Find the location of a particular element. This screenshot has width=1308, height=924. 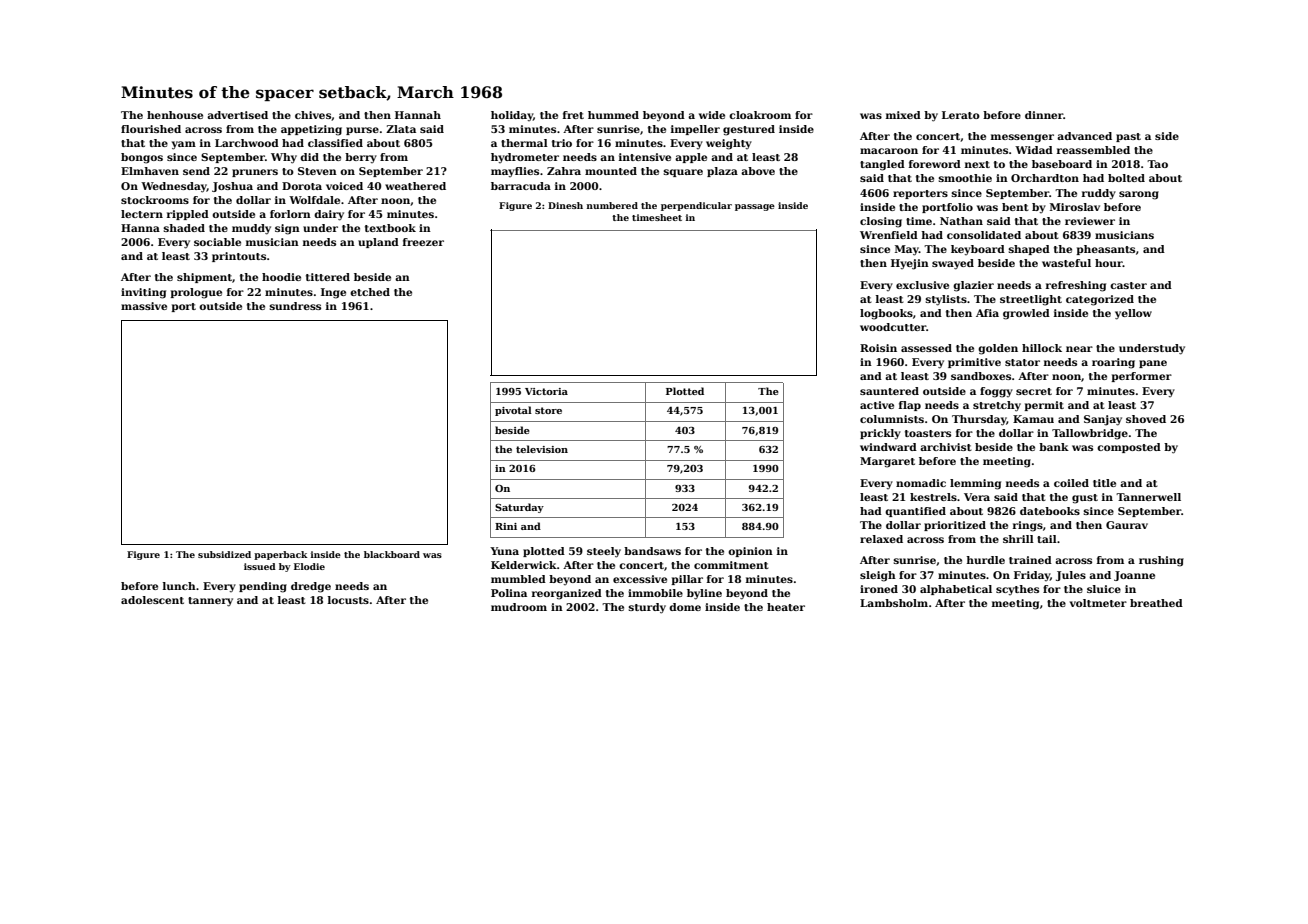

dinner is located at coordinates (1044, 115).
